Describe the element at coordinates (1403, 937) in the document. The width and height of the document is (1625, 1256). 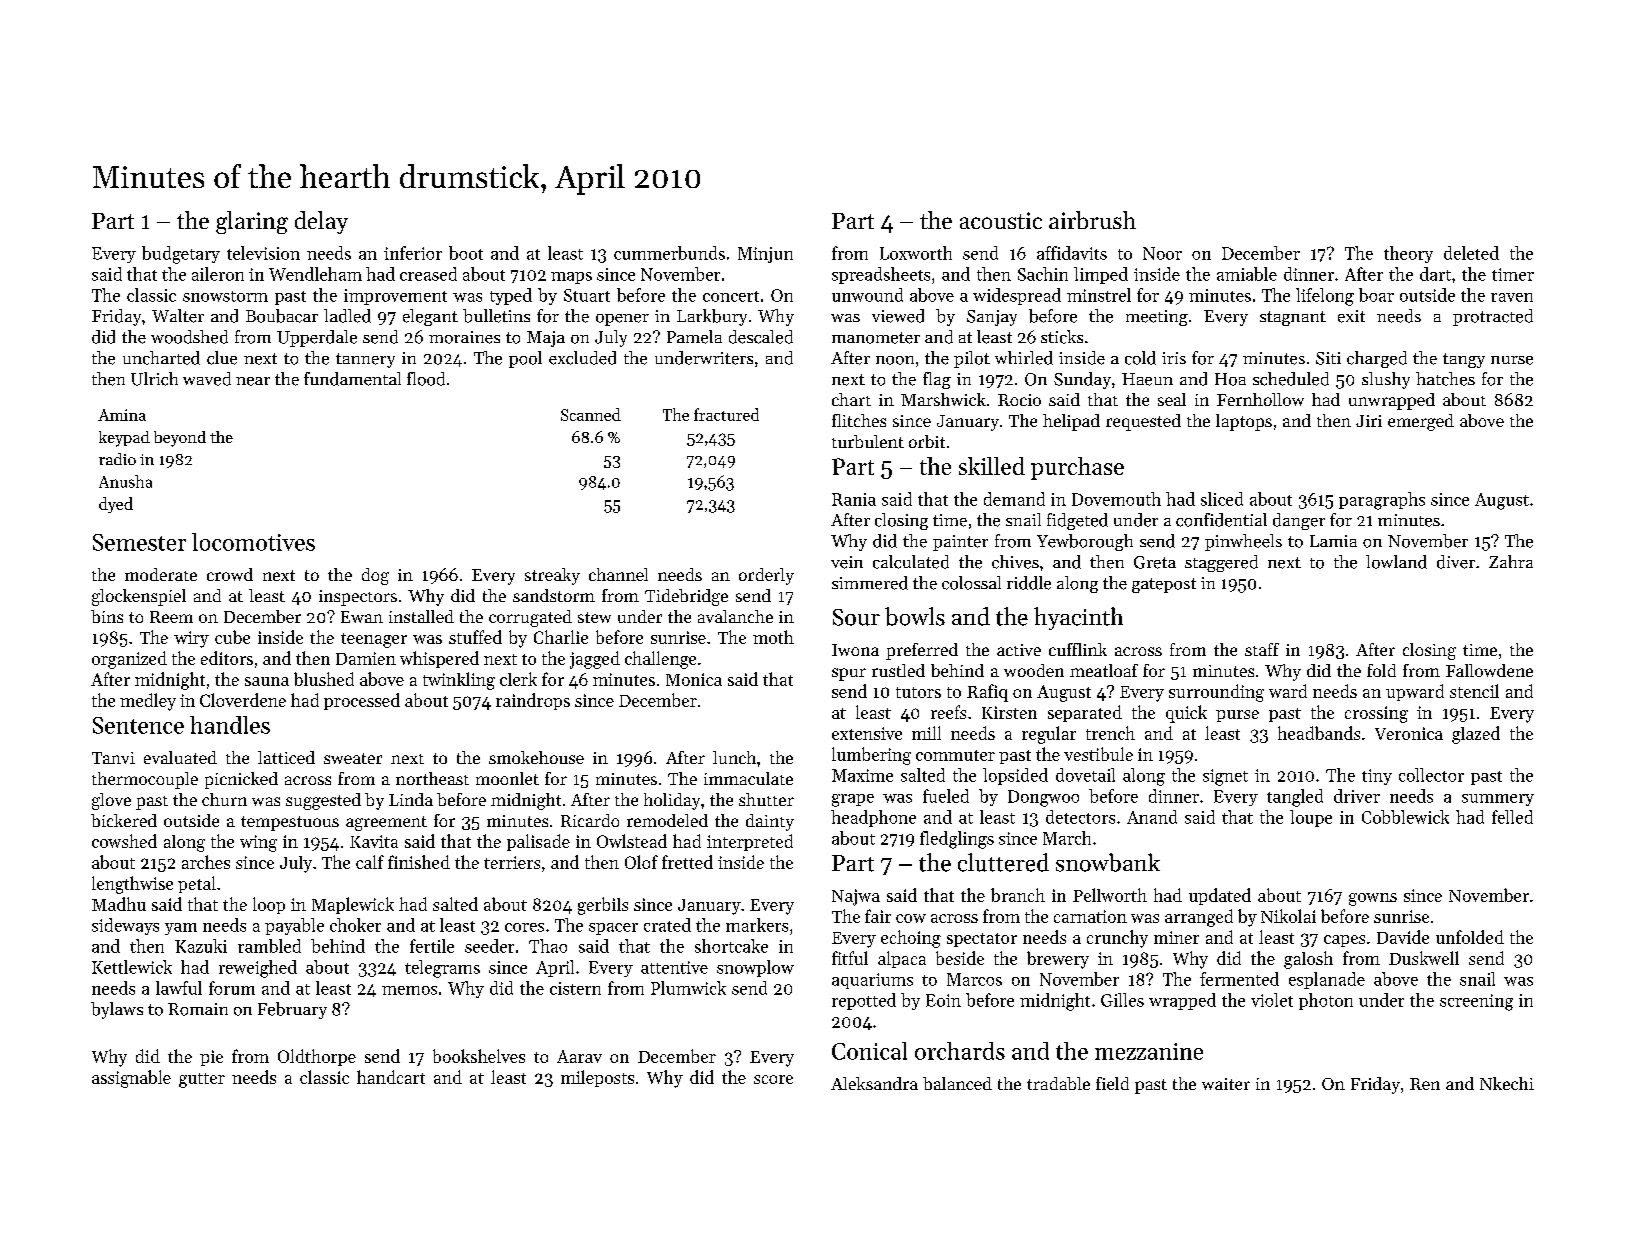
I see `Davide` at that location.
